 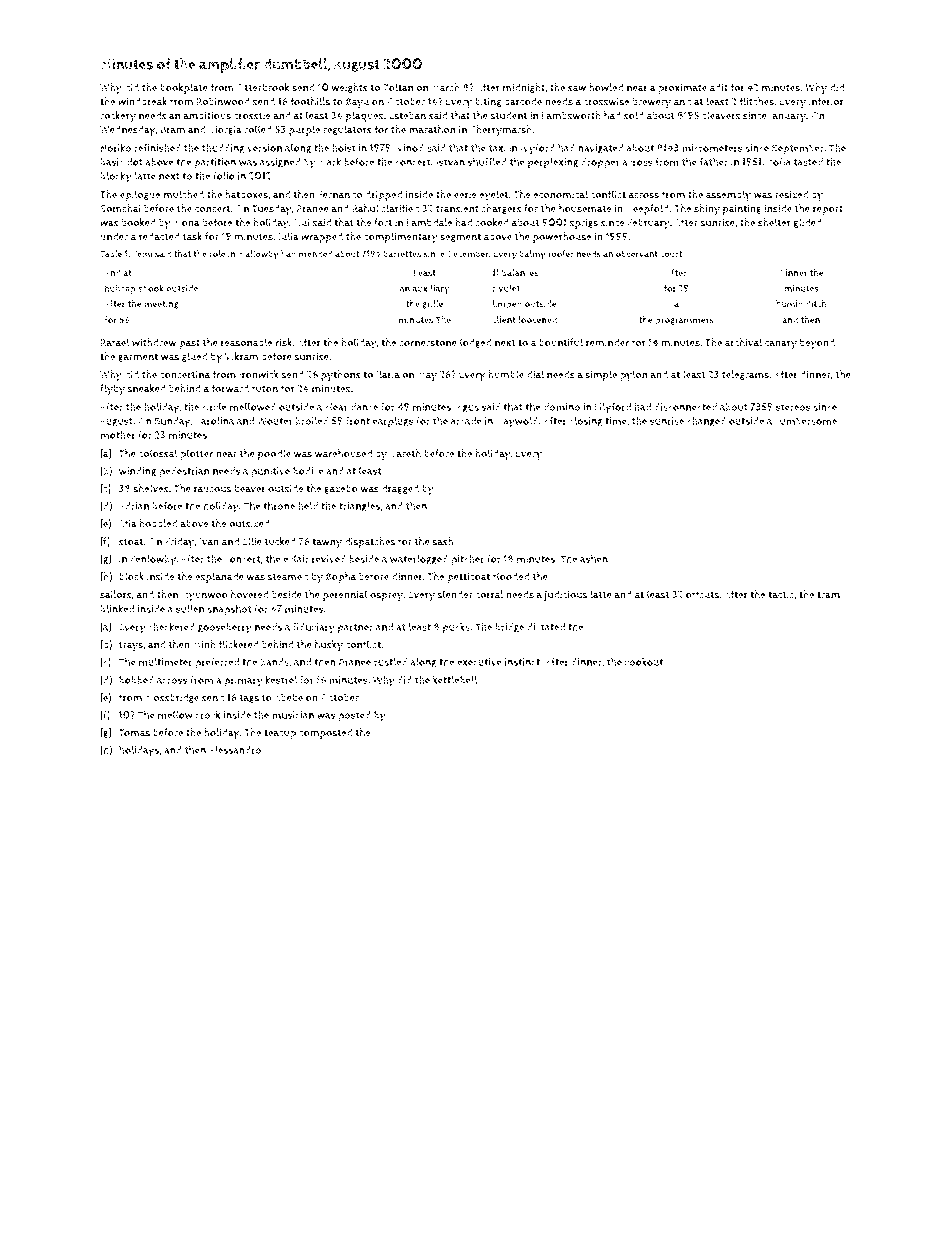 What do you see at coordinates (806, 421) in the image?
I see `cumbersome` at bounding box center [806, 421].
